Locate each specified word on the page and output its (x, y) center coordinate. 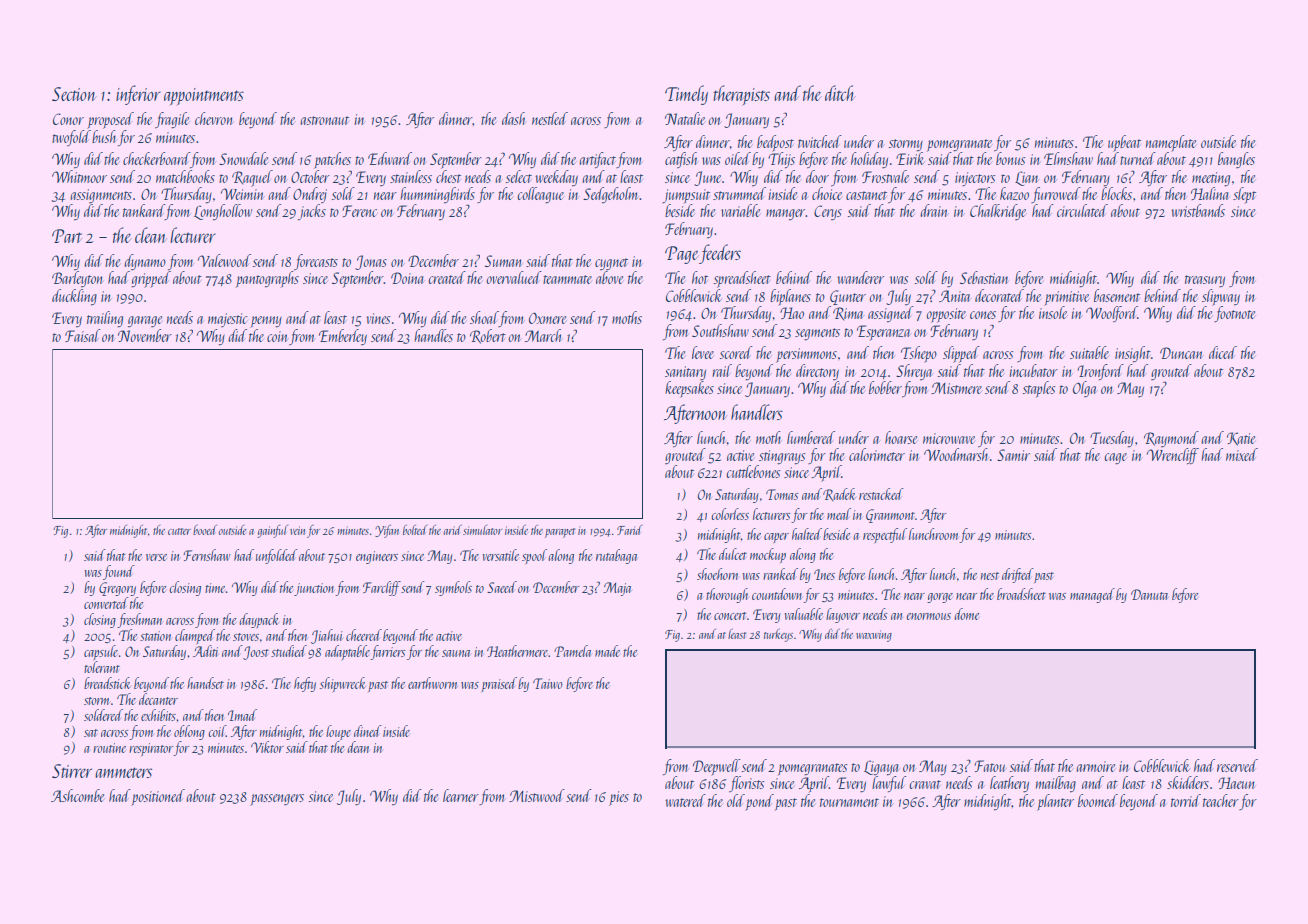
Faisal (83, 335)
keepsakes (689, 389)
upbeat (1124, 143)
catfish (681, 160)
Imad (242, 715)
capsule (101, 652)
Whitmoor (79, 176)
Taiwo (548, 683)
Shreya (914, 372)
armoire (1095, 766)
